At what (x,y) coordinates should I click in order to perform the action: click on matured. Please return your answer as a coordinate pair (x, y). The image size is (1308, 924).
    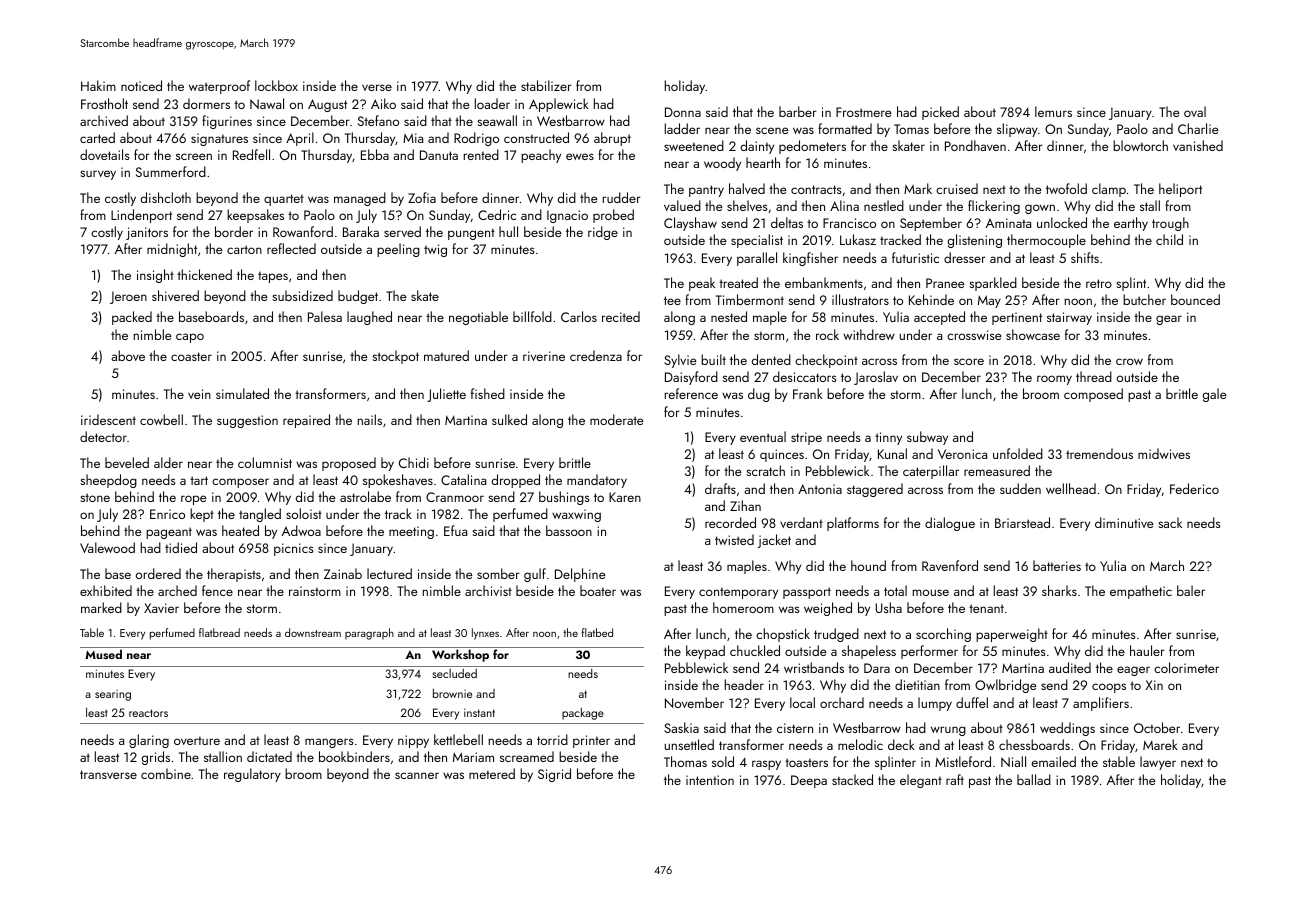
    Looking at the image, I should click on (446, 355).
